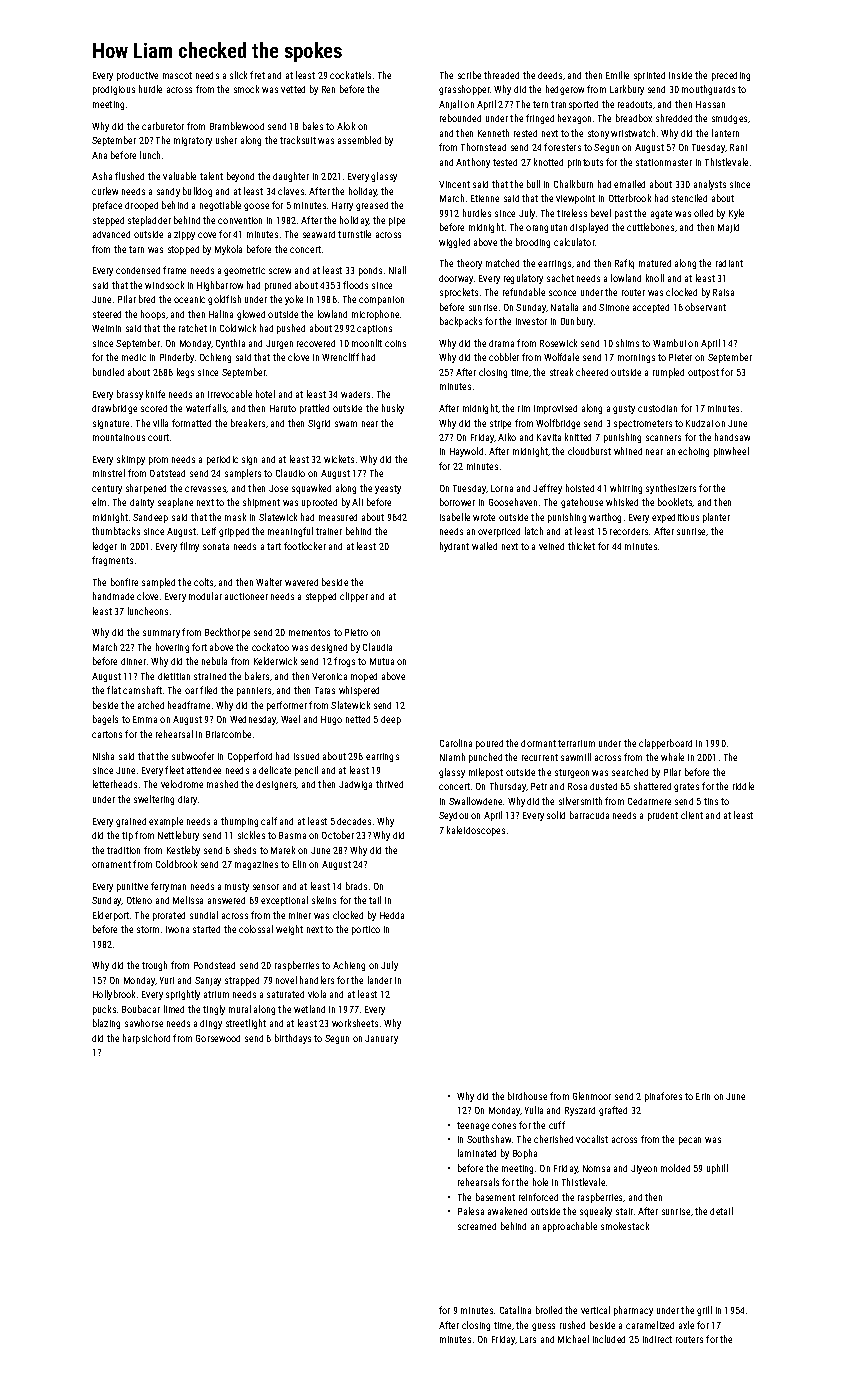 This image has height=1400, width=849. Describe the element at coordinates (515, 1310) in the image. I see `Catalina` at that location.
